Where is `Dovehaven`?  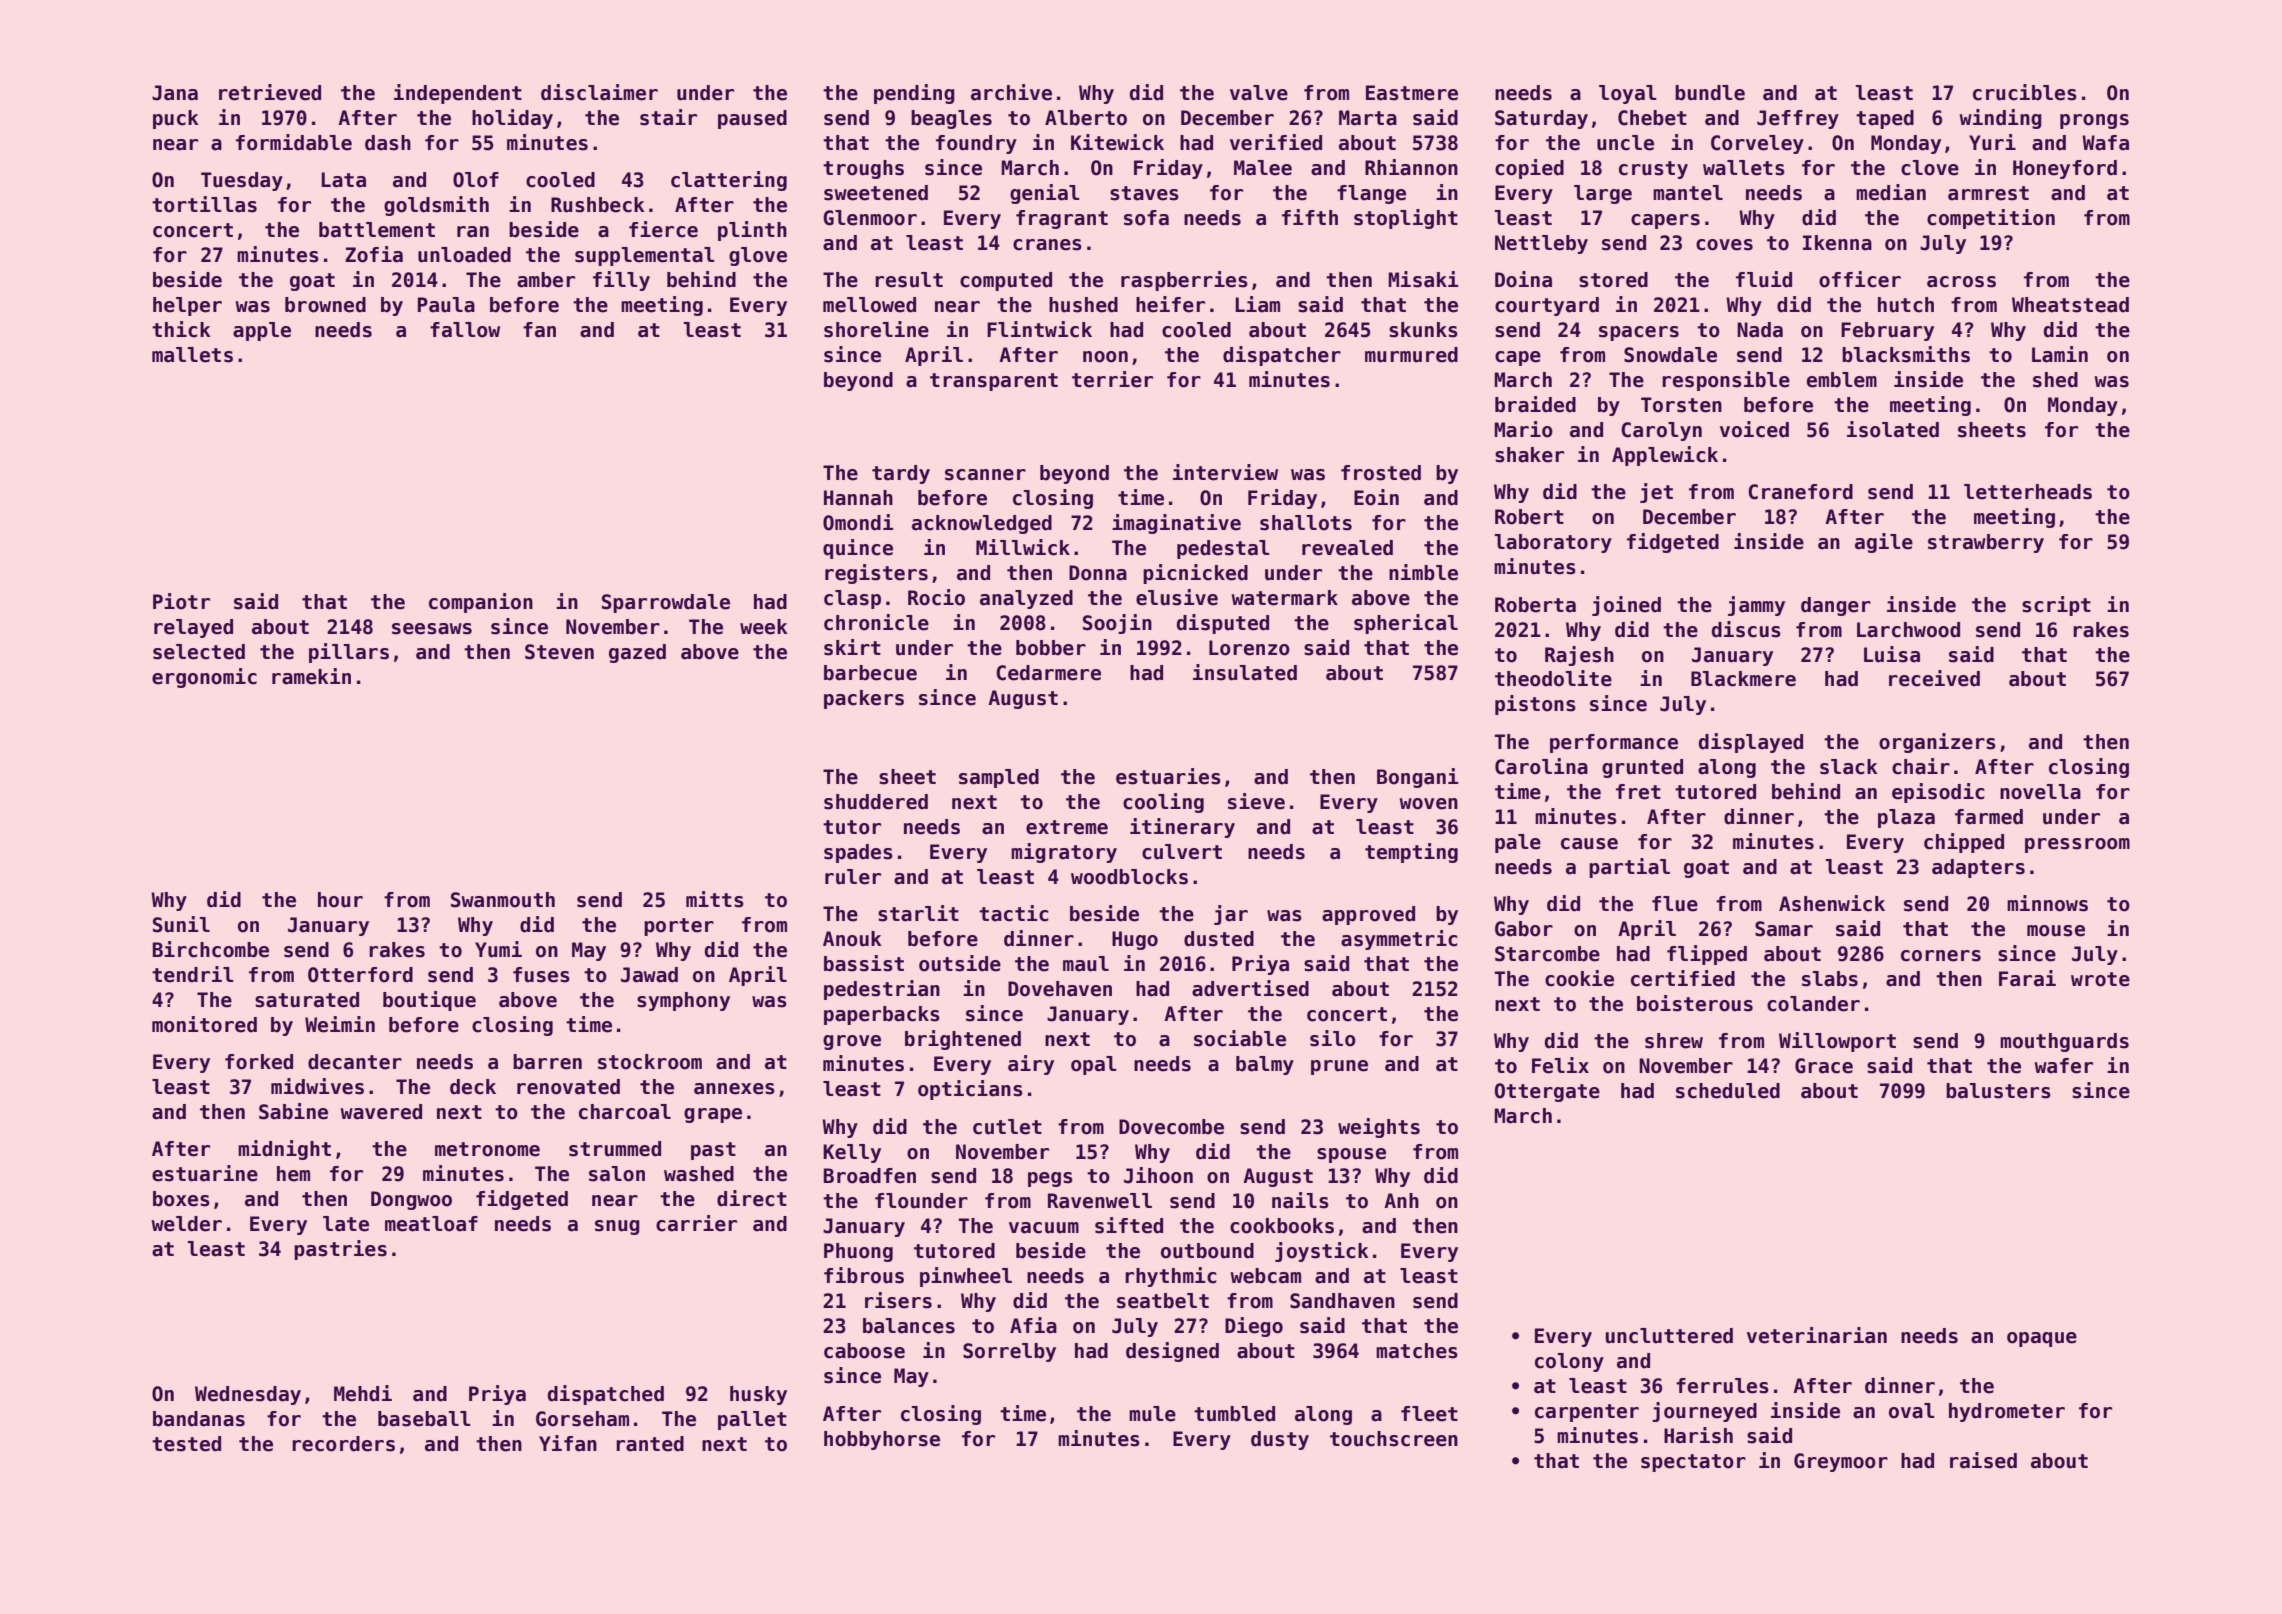
Dovehaven is located at coordinates (1060, 989).
